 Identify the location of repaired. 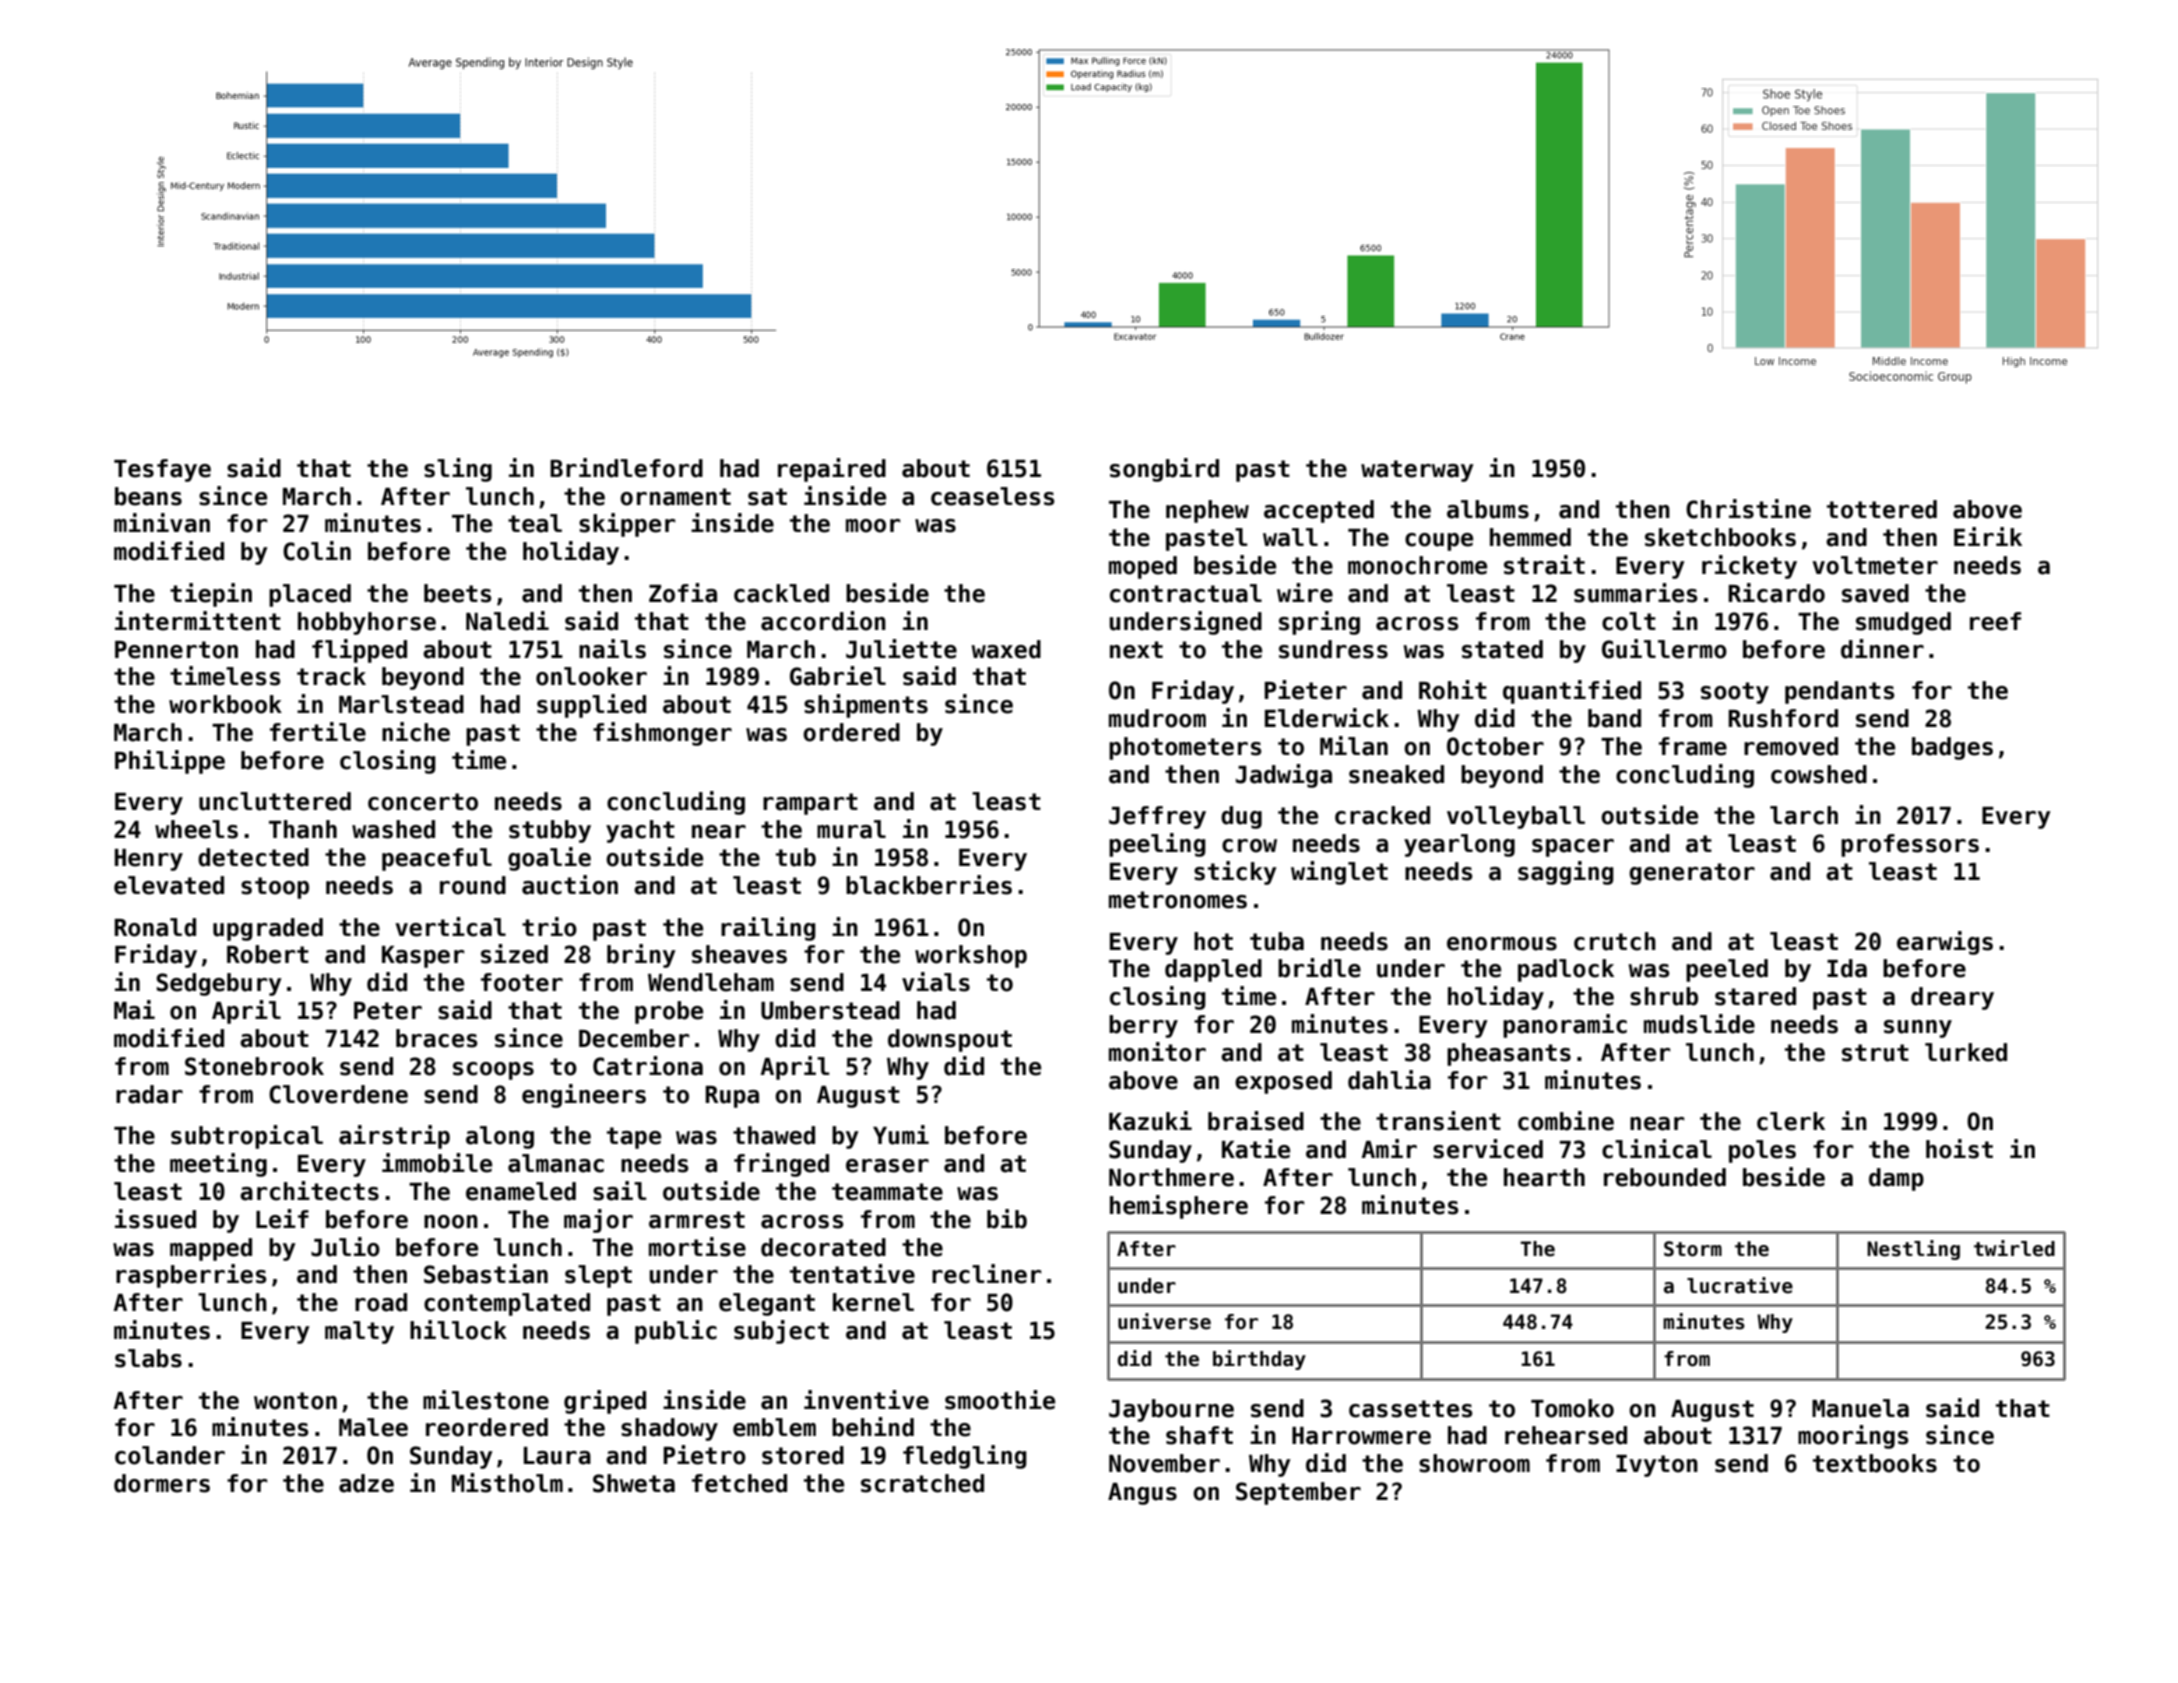
(832, 470).
